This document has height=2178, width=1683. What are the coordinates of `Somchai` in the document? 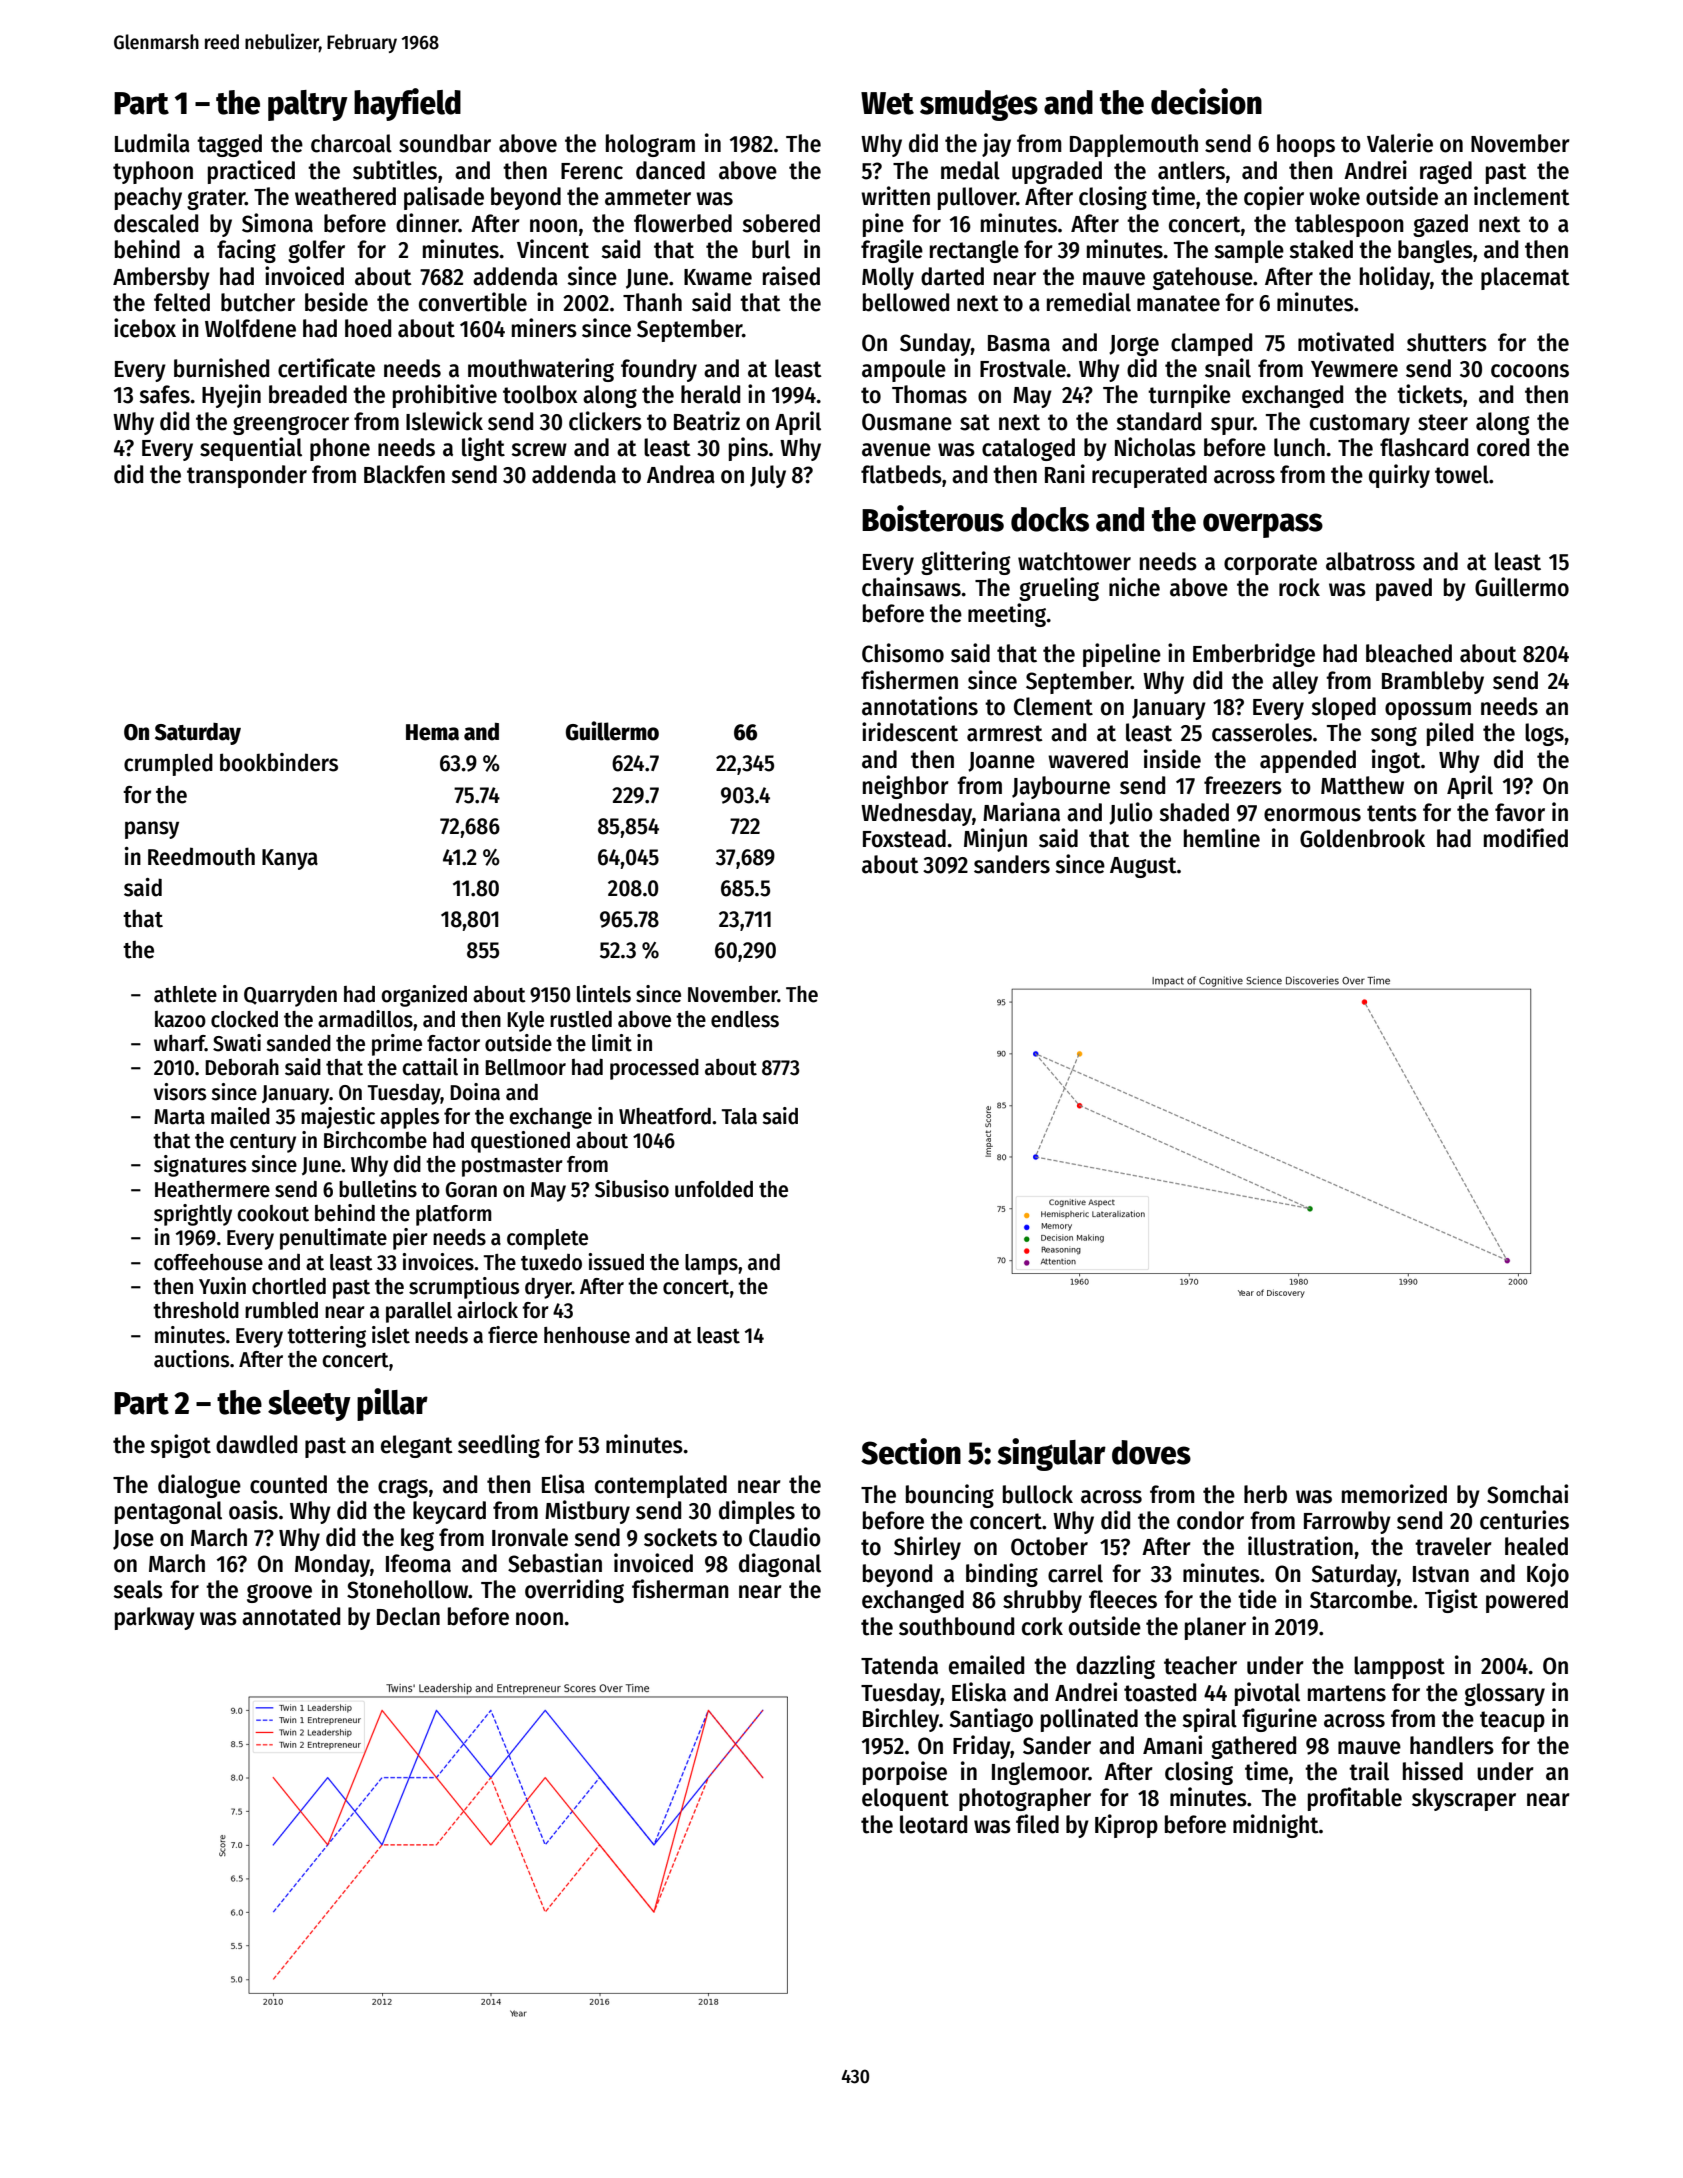 It's located at (1527, 1494).
